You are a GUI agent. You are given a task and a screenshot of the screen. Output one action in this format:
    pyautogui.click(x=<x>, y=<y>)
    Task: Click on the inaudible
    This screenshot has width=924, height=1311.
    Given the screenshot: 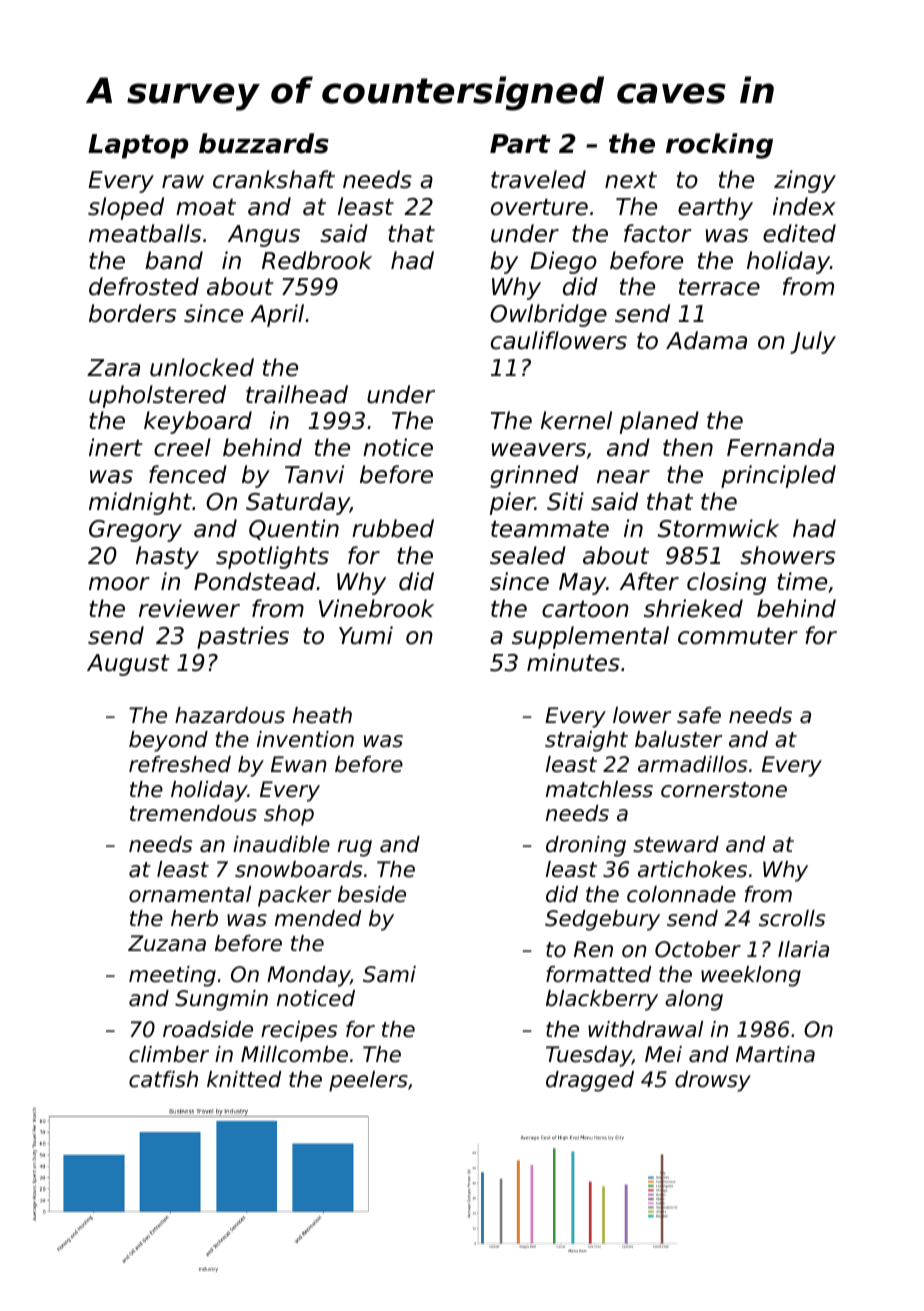 What is the action you would take?
    pyautogui.click(x=281, y=844)
